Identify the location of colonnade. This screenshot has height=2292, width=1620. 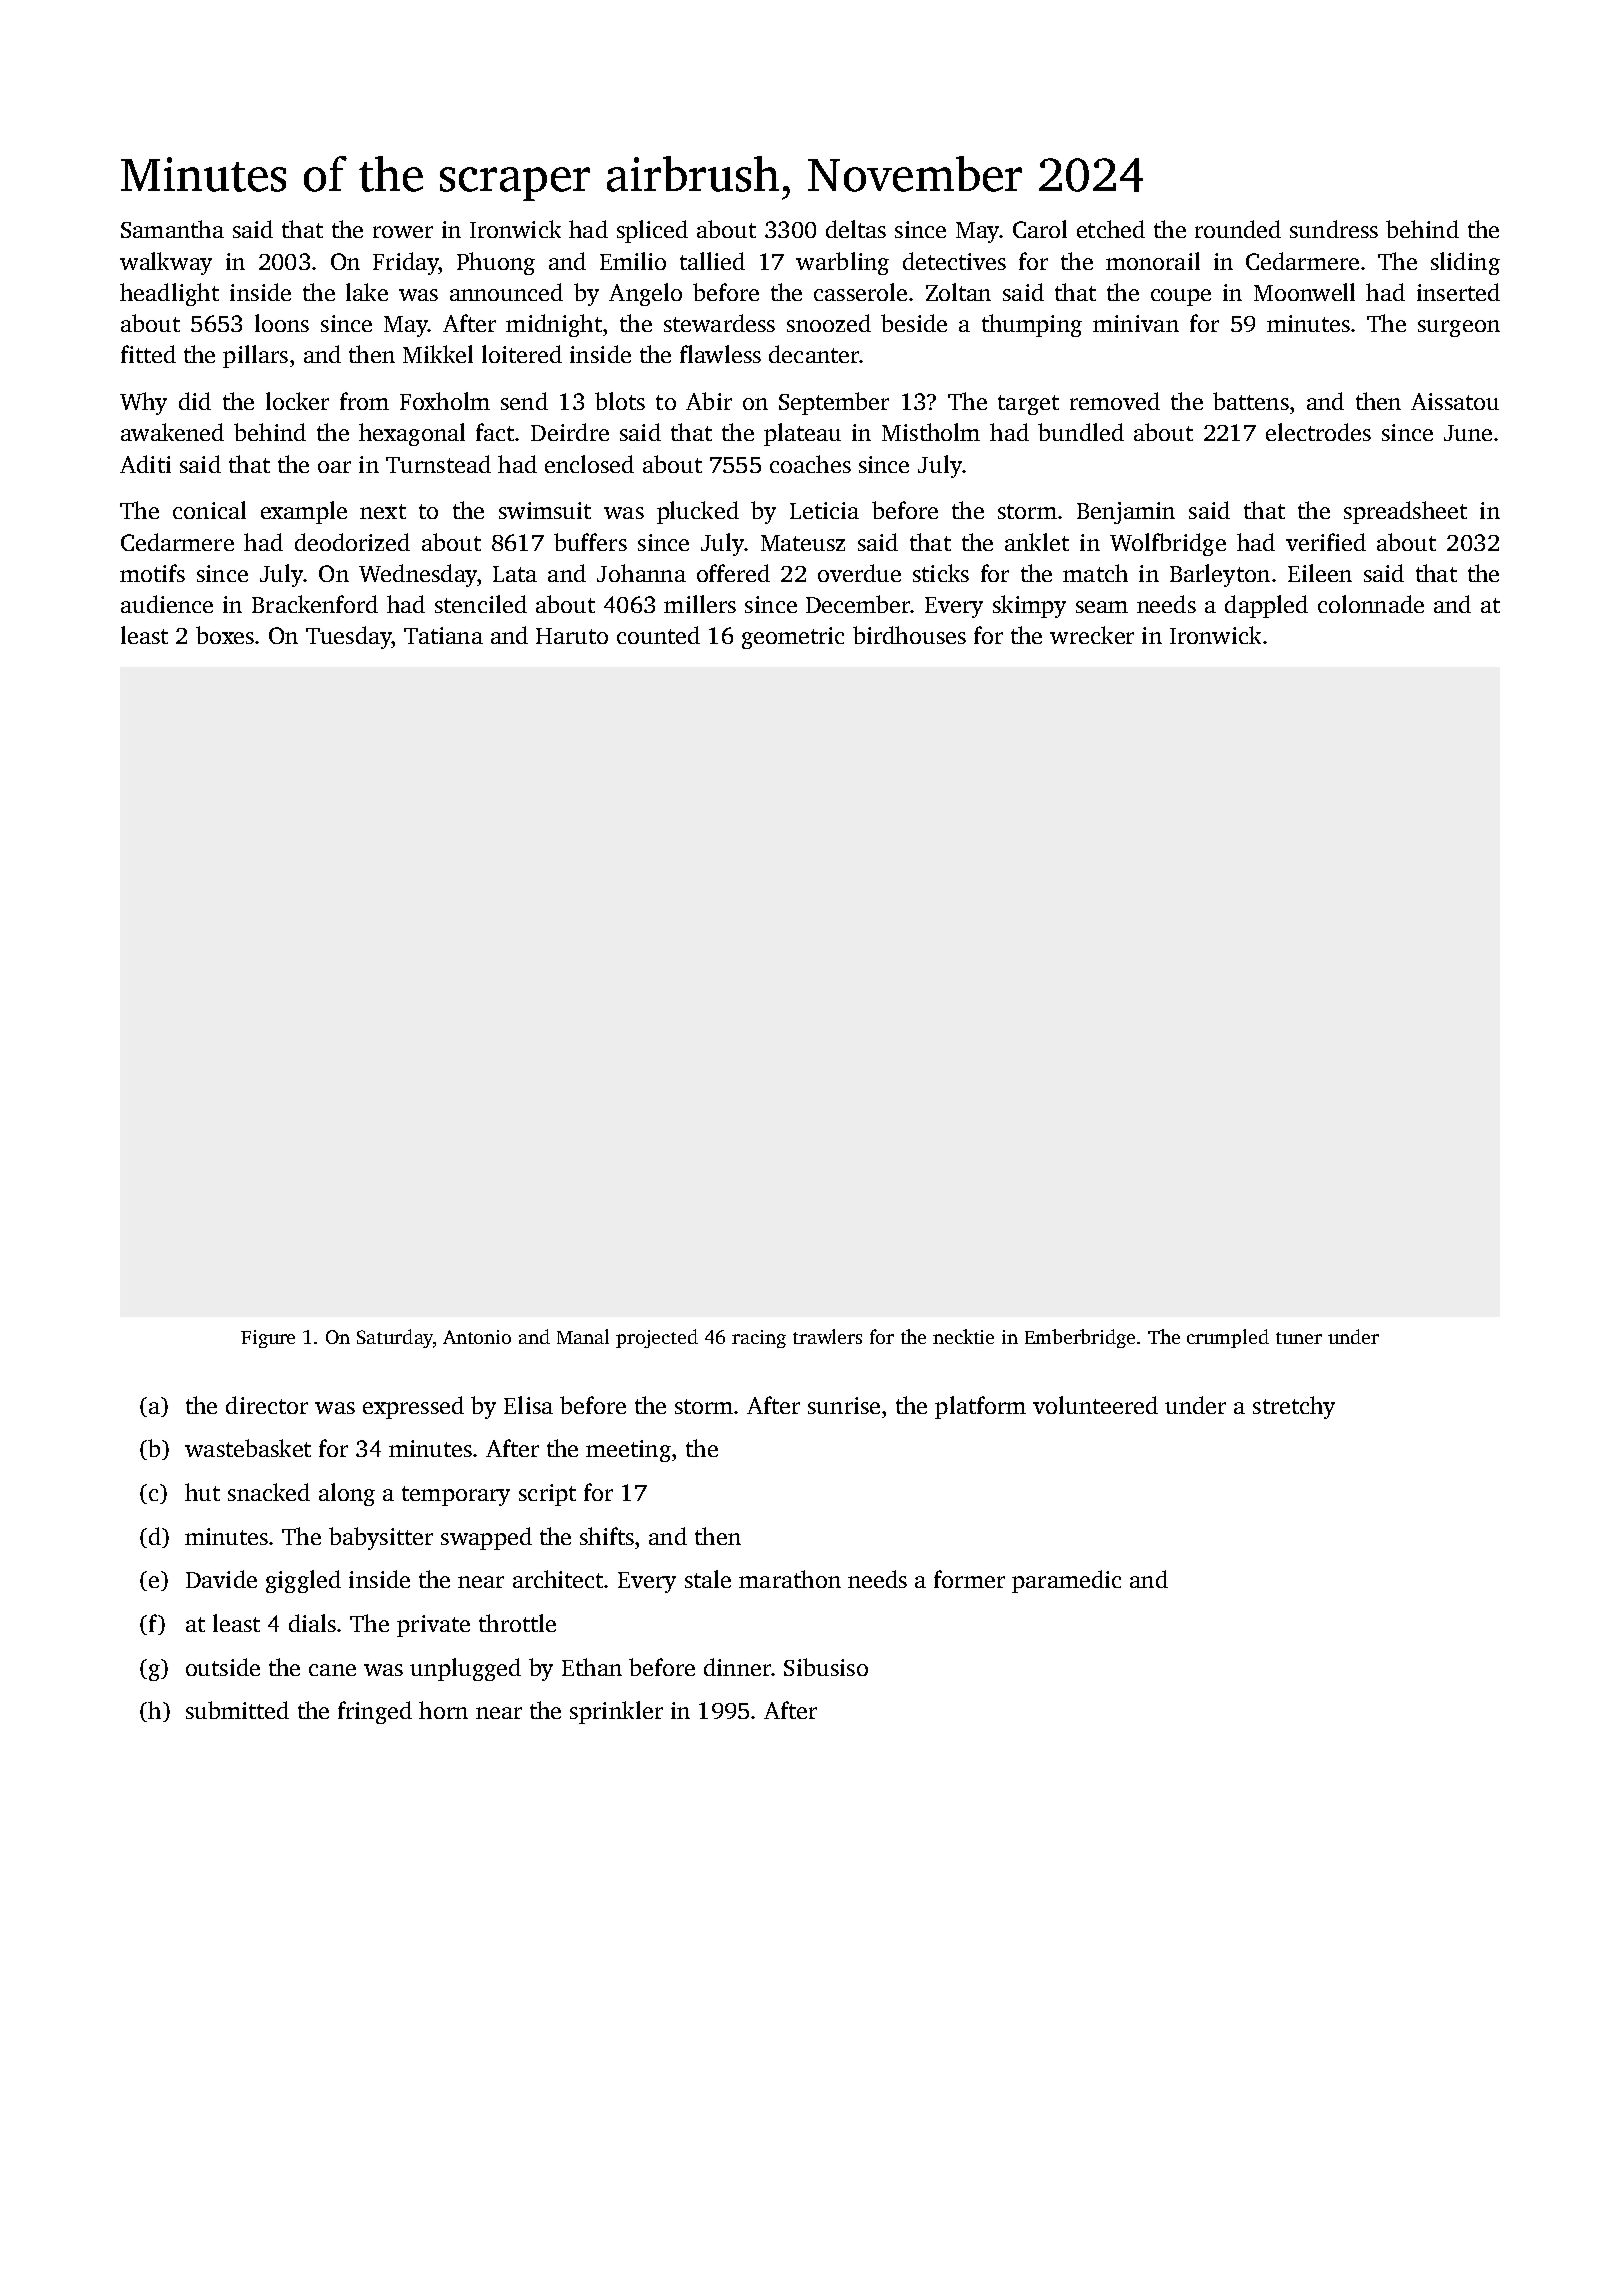
(1371, 604).
